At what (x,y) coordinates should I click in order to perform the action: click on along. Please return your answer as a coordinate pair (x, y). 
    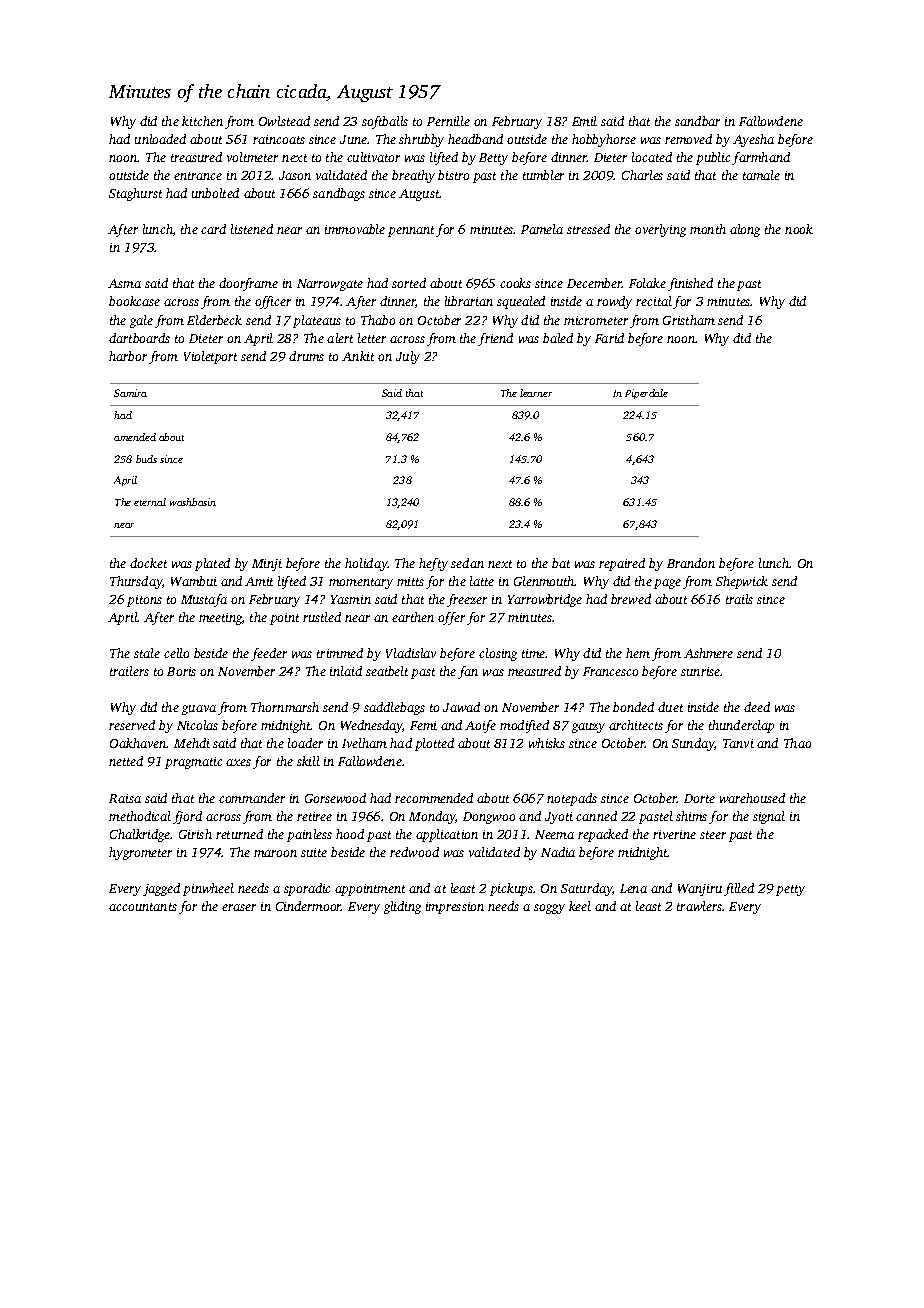
    Looking at the image, I should click on (745, 230).
